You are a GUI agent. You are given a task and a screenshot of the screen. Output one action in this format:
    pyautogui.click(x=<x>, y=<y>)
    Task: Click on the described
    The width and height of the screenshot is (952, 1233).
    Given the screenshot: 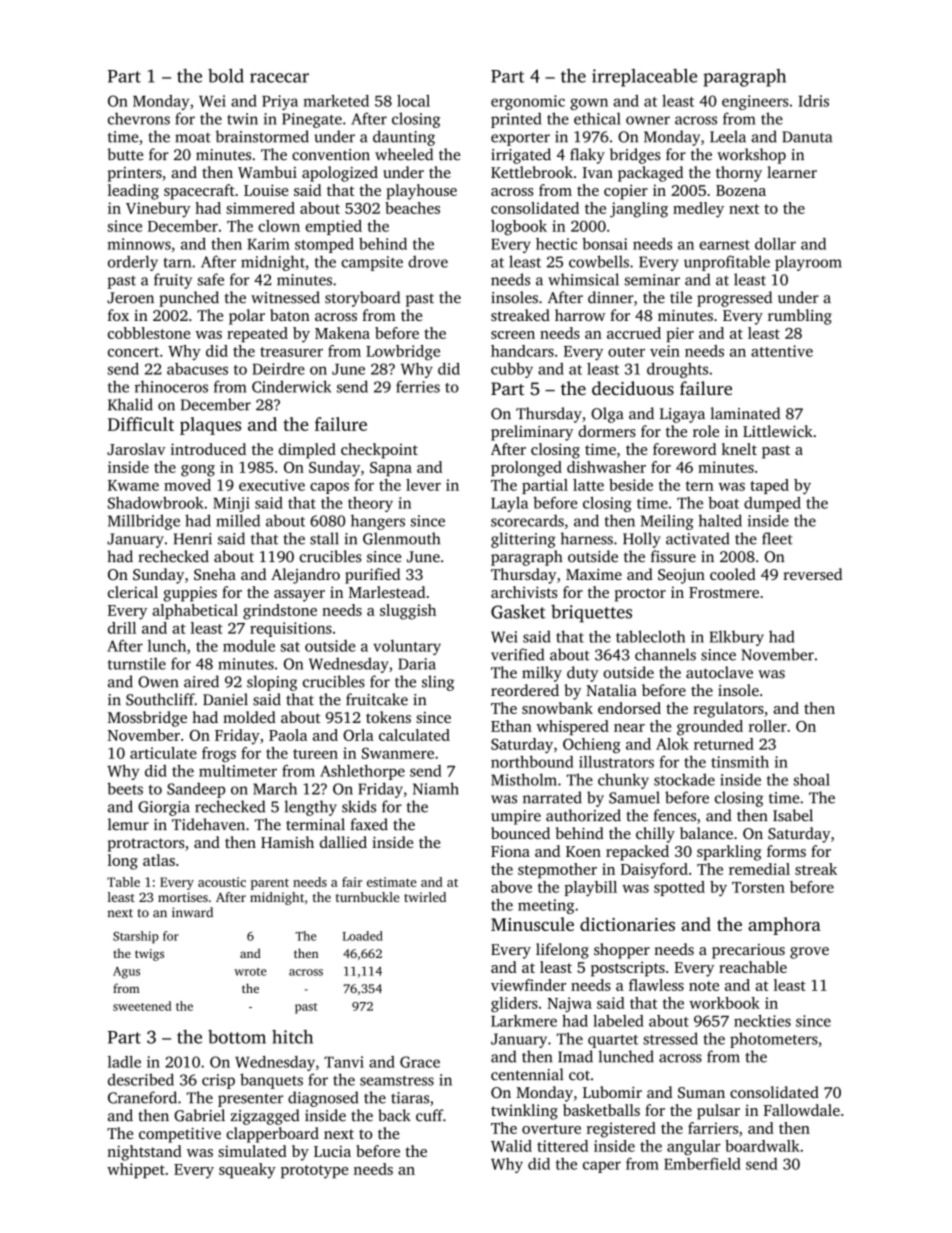 What is the action you would take?
    pyautogui.click(x=141, y=1079)
